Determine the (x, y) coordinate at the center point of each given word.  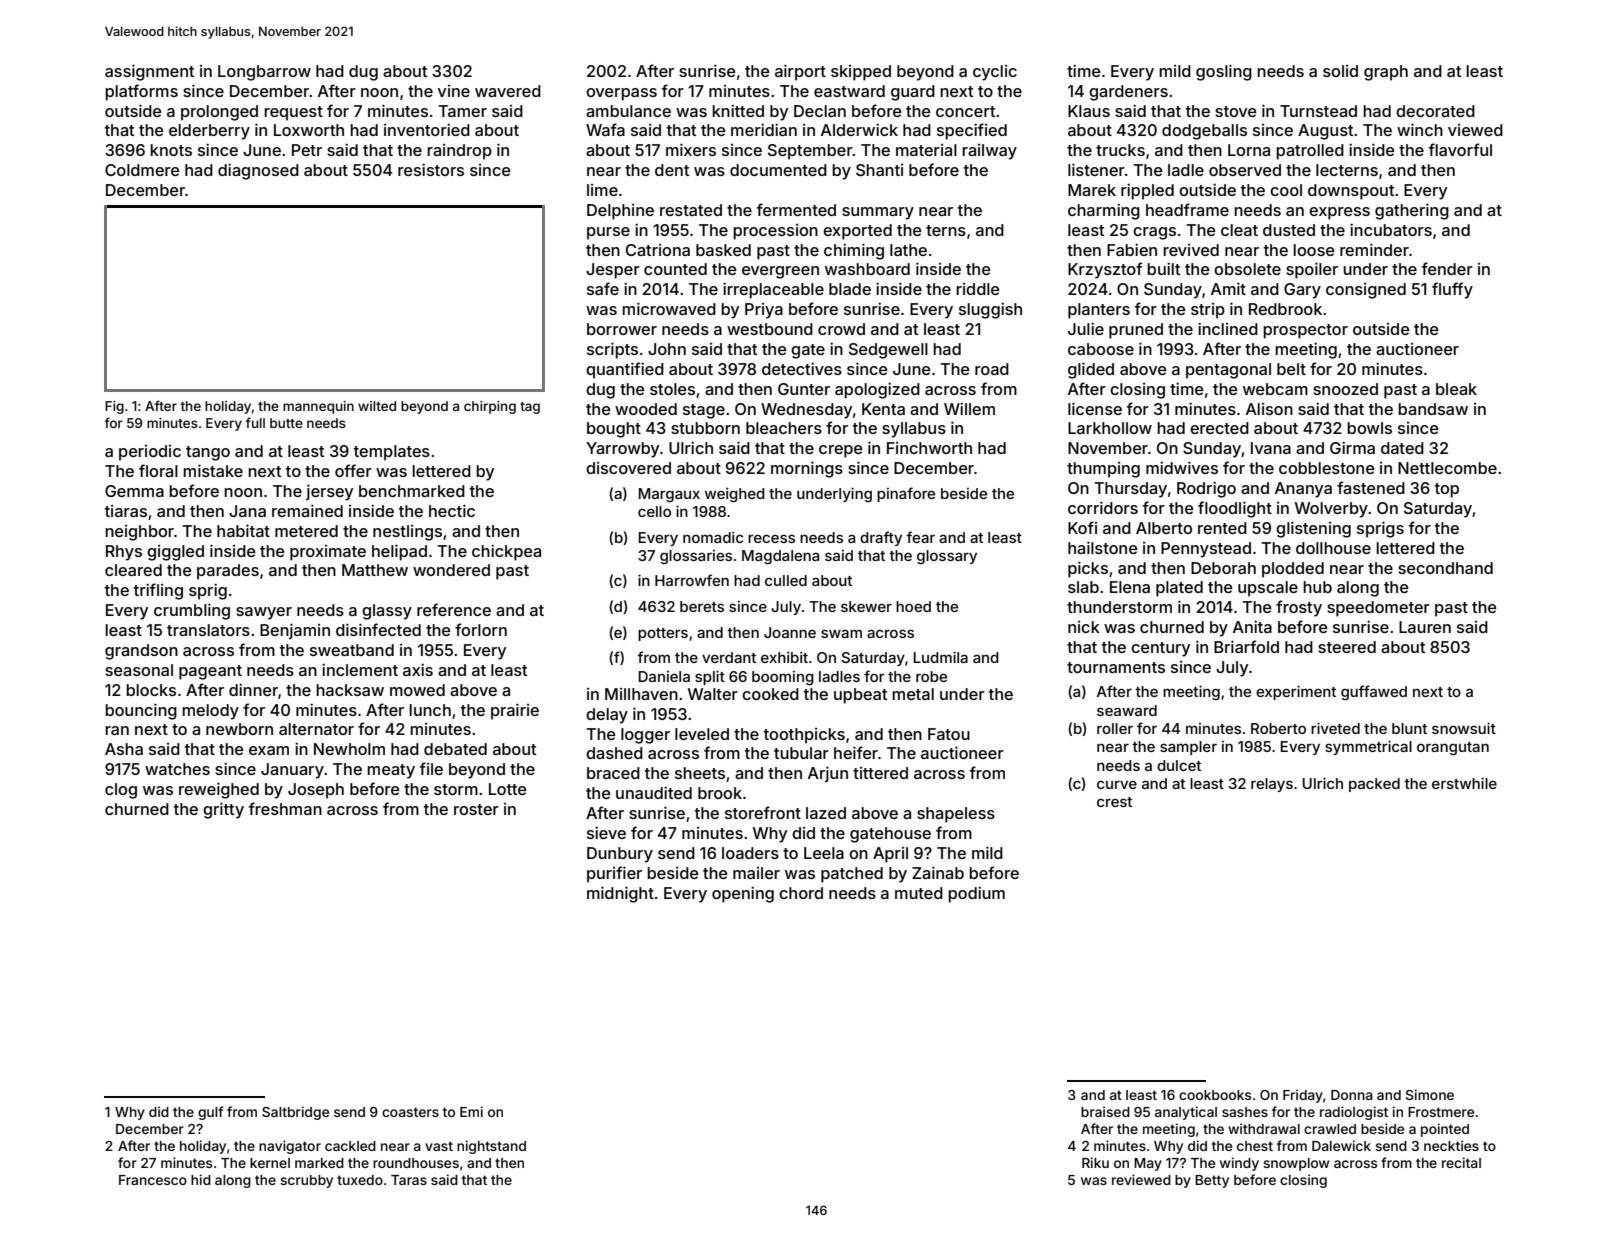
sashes (1245, 1112)
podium (976, 895)
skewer (866, 606)
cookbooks (1215, 1095)
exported (857, 232)
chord (801, 893)
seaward (1127, 710)
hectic (452, 510)
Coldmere (142, 170)
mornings (807, 469)
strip (1208, 311)
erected (1219, 428)
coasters (410, 1112)
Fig (114, 407)
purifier (614, 874)
